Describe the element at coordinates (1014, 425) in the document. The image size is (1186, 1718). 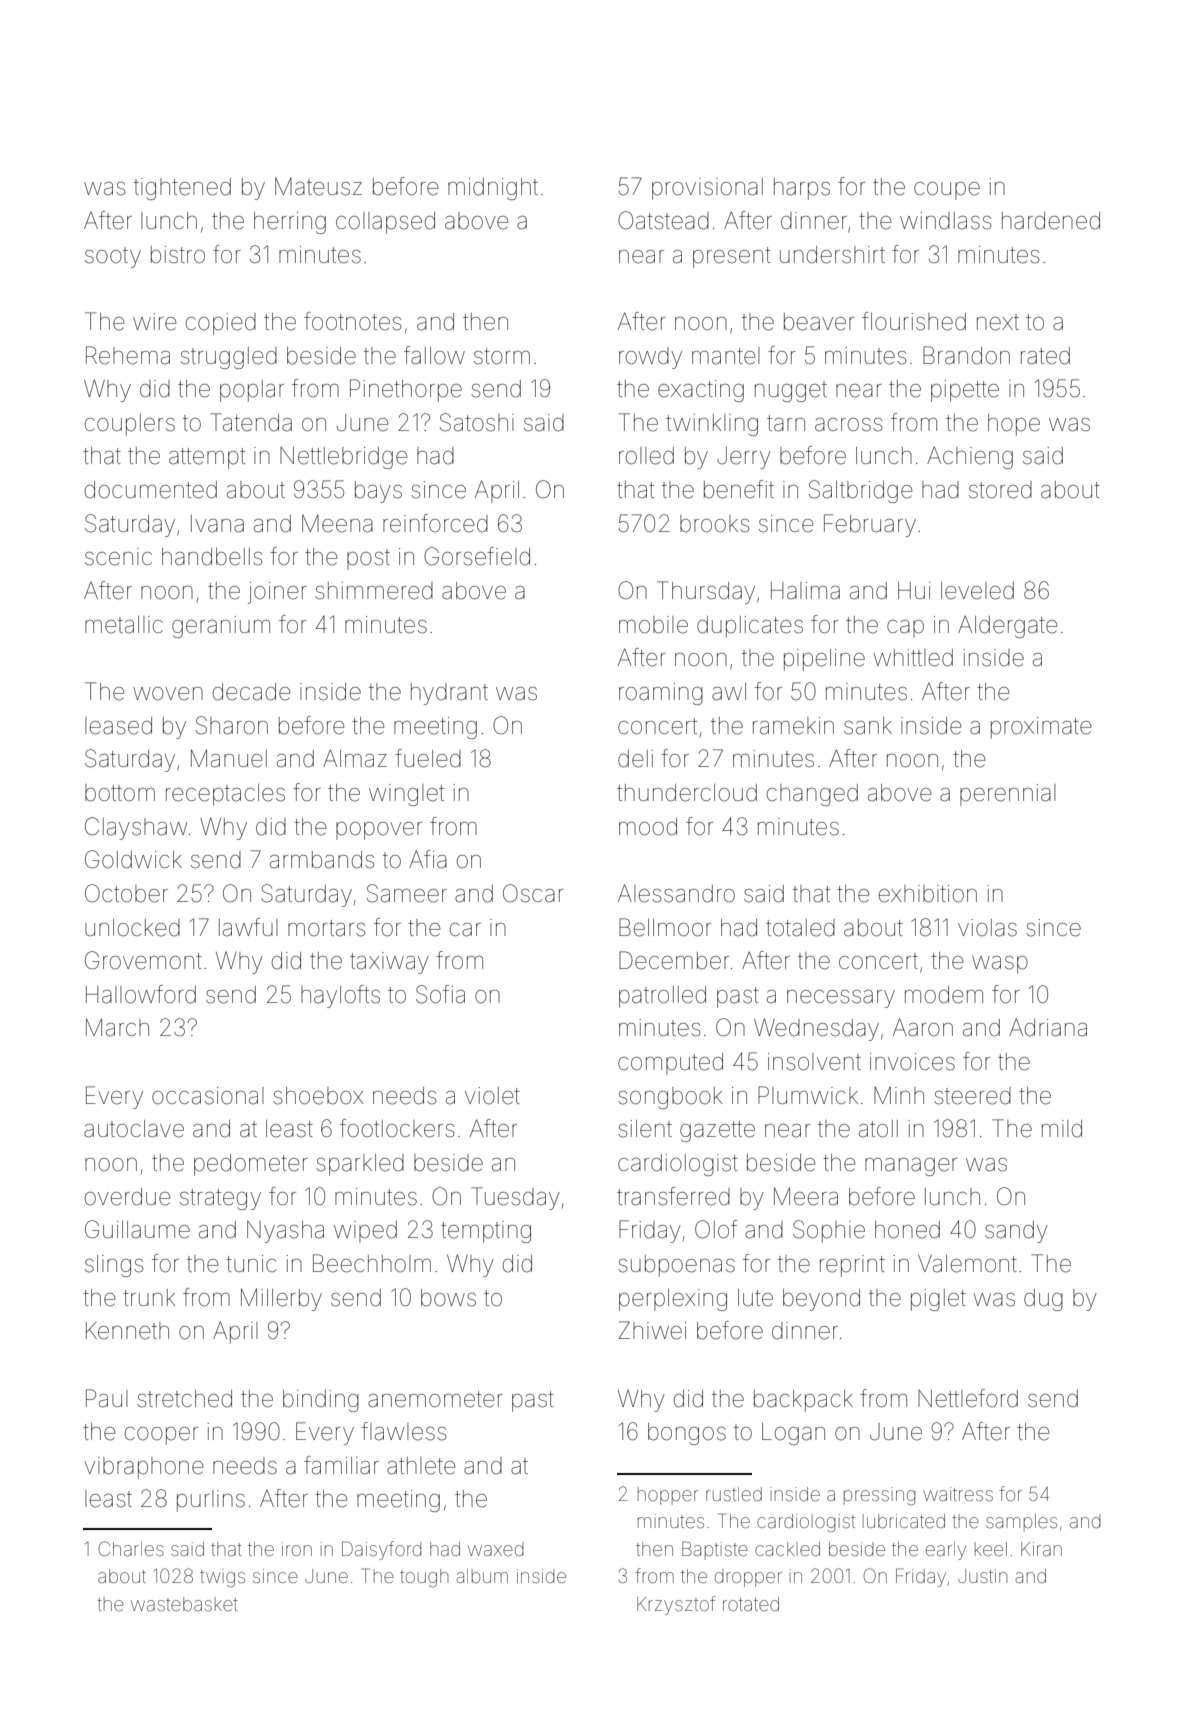
I see `hope` at that location.
